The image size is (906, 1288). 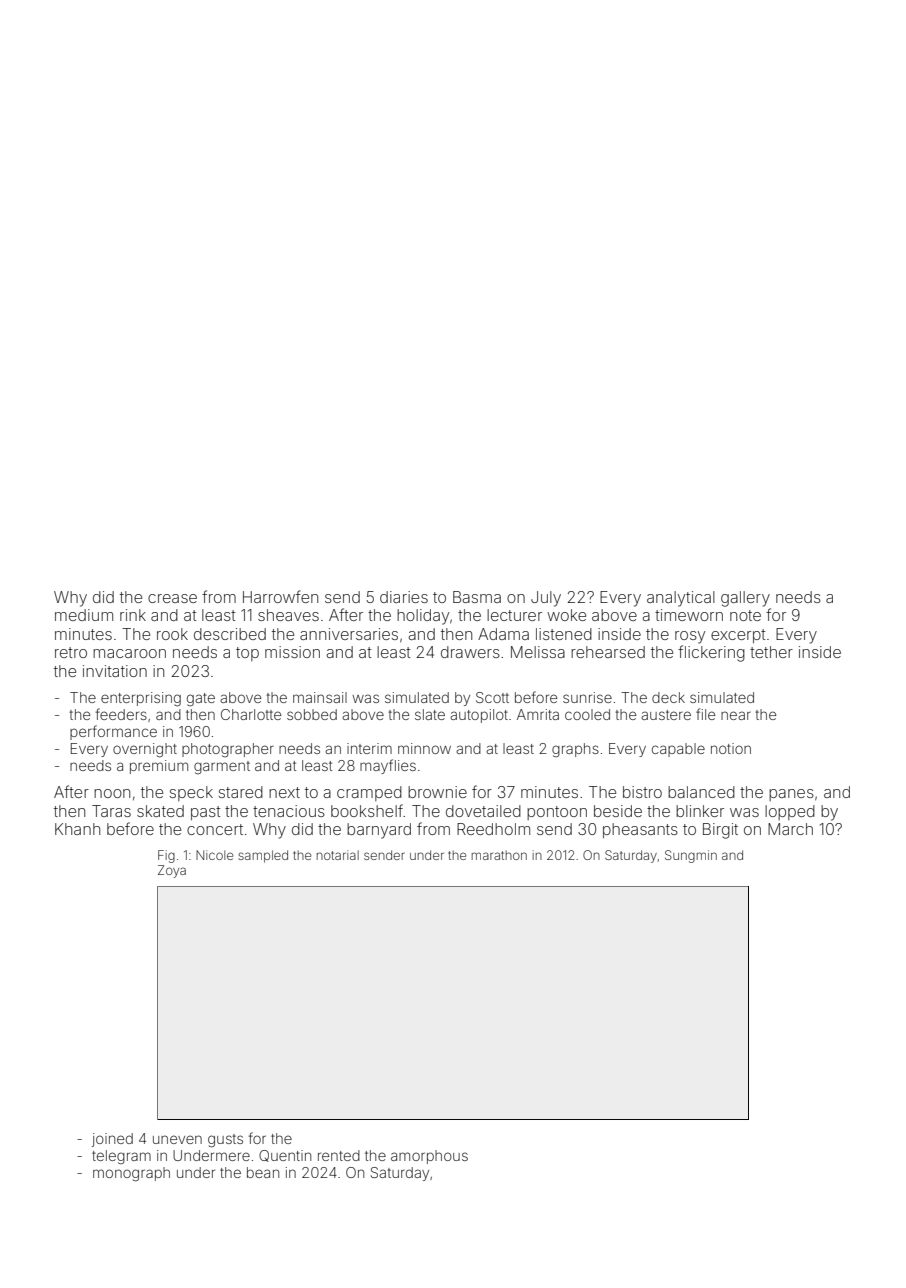 I want to click on Zoya, so click(x=172, y=871).
